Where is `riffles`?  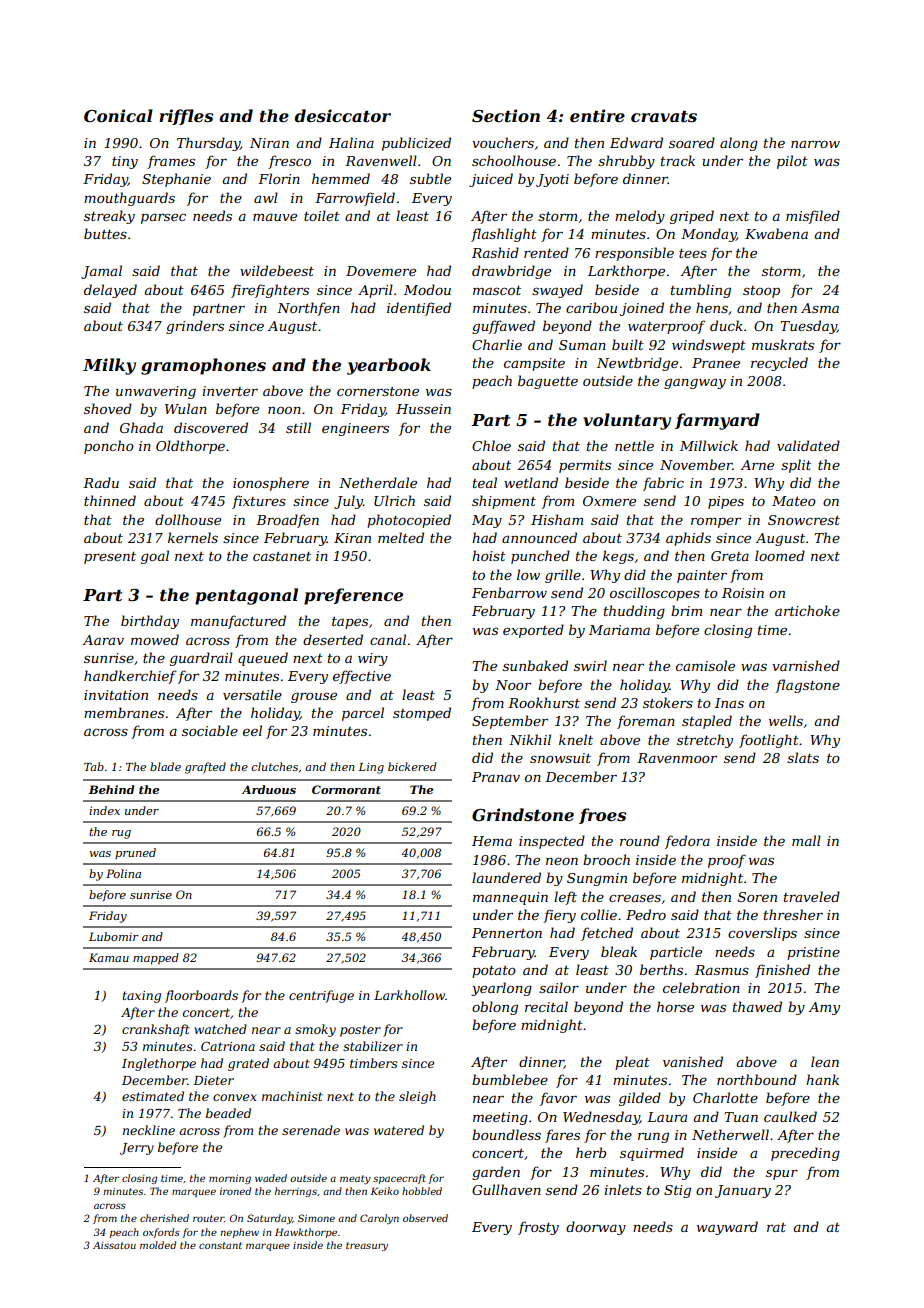
riffles is located at coordinates (186, 117).
